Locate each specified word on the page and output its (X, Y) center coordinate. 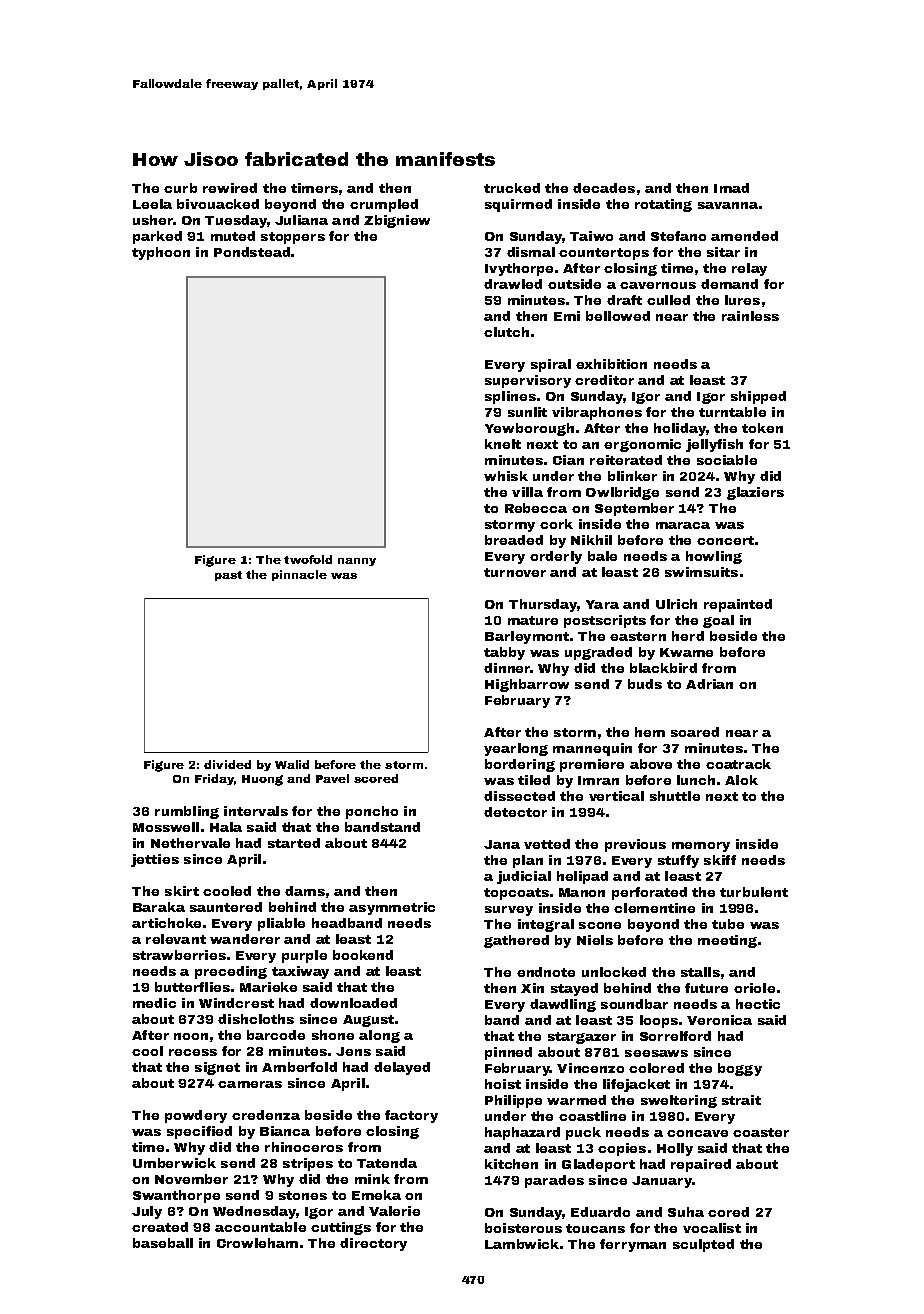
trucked (512, 188)
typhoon (161, 253)
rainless (750, 316)
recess (193, 1052)
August (368, 1021)
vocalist (712, 1228)
